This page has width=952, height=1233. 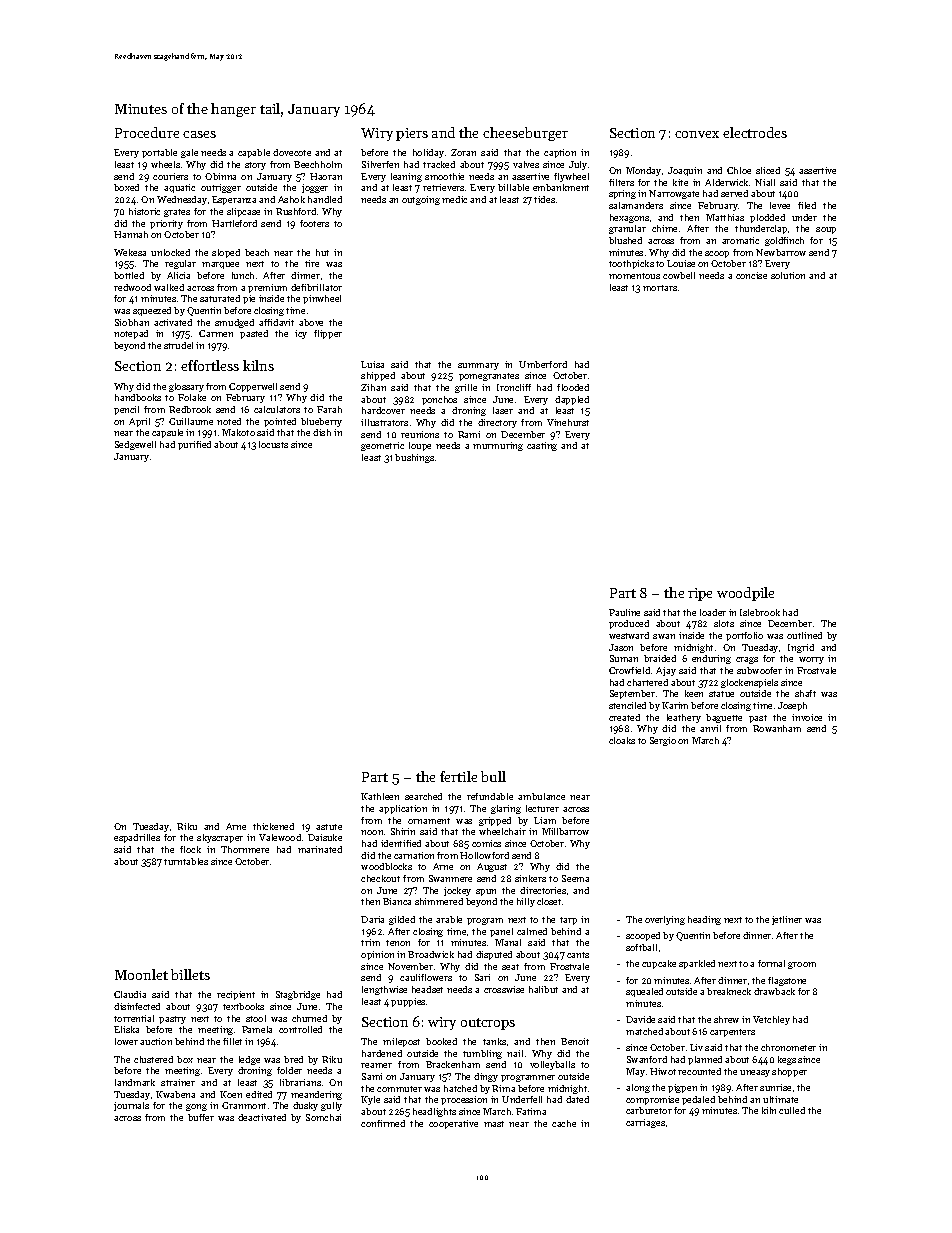 I want to click on loader, so click(x=713, y=612).
